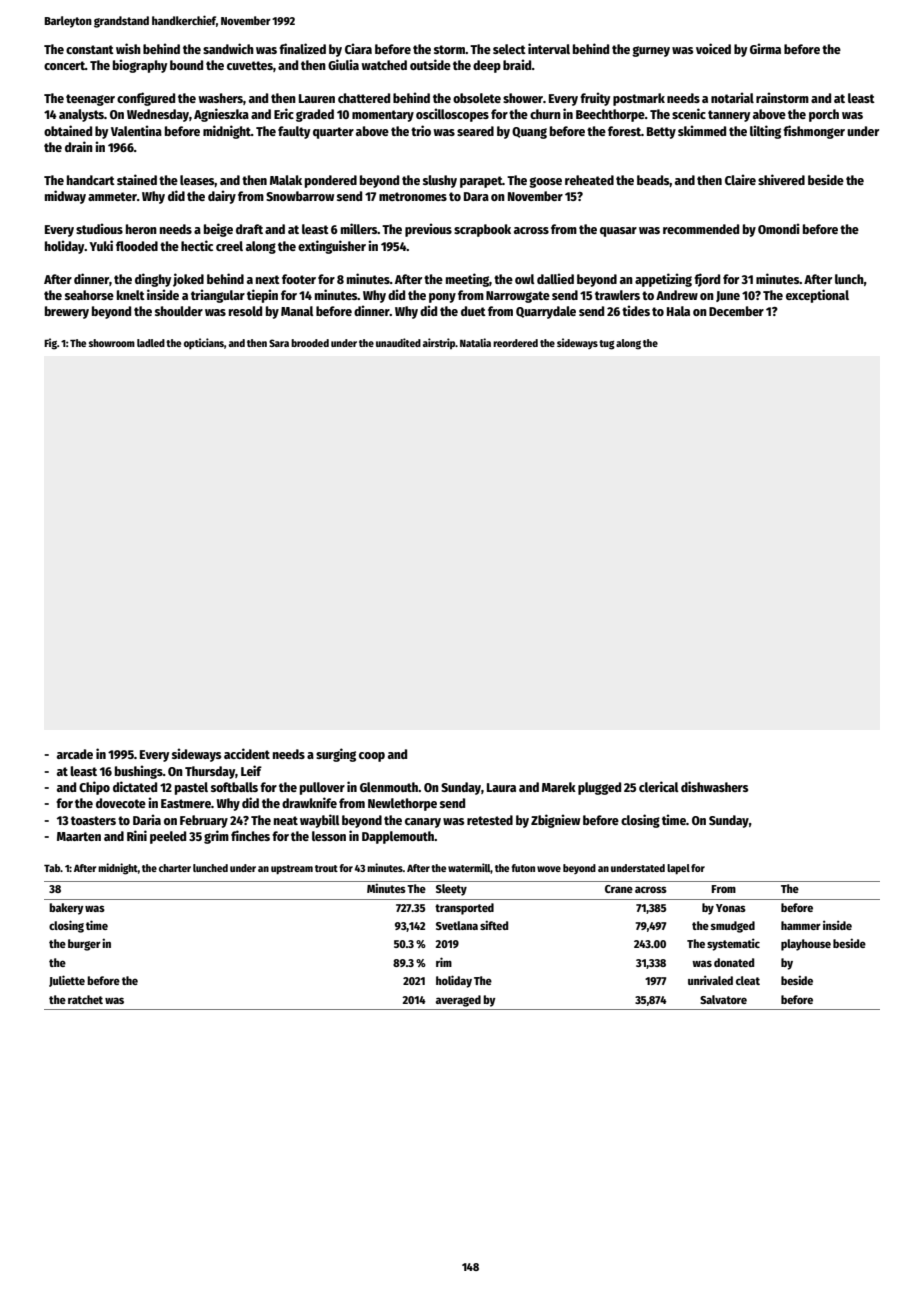  I want to click on accident, so click(247, 753).
